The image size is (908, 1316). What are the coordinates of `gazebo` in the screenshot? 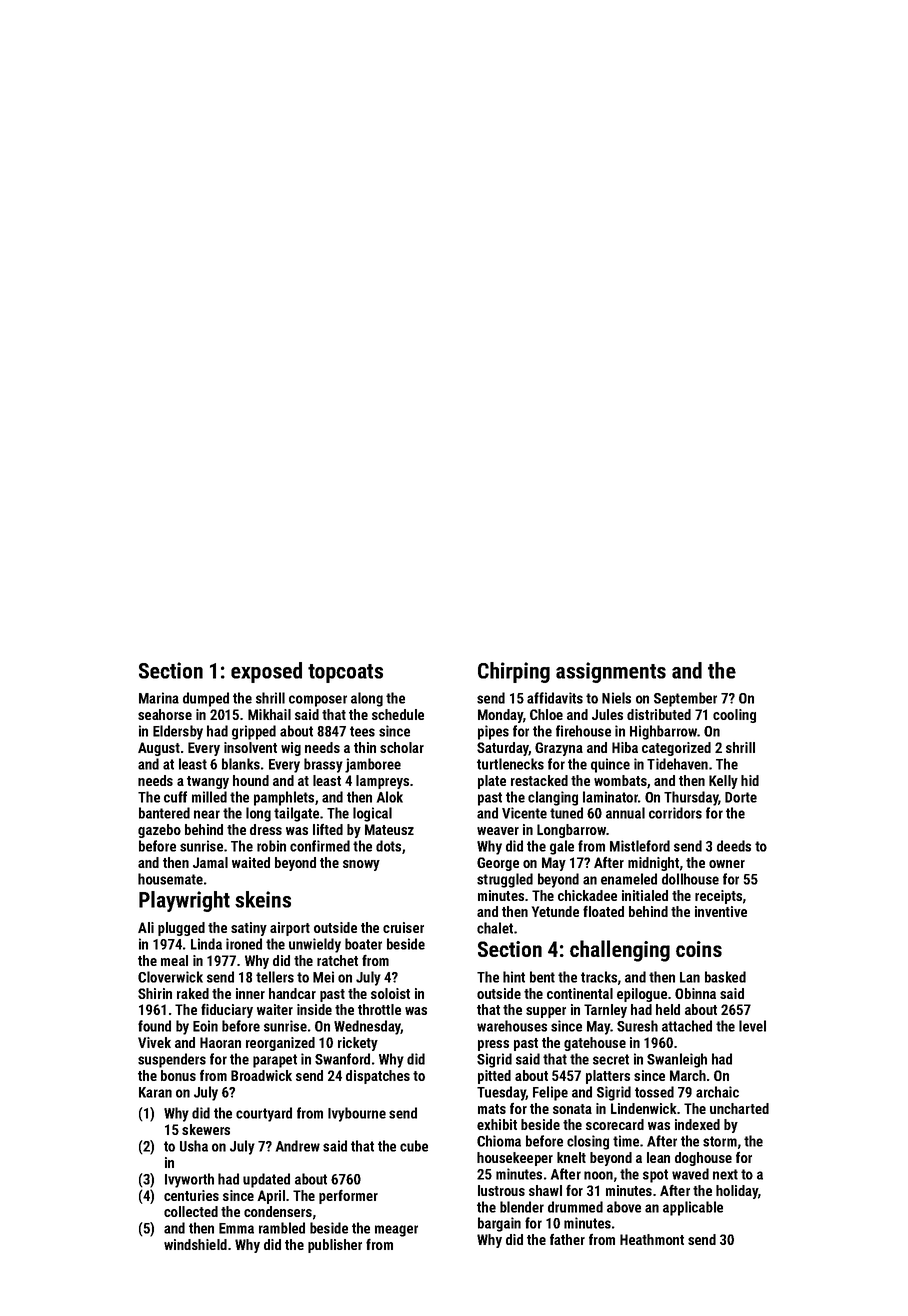 It's located at (159, 831).
